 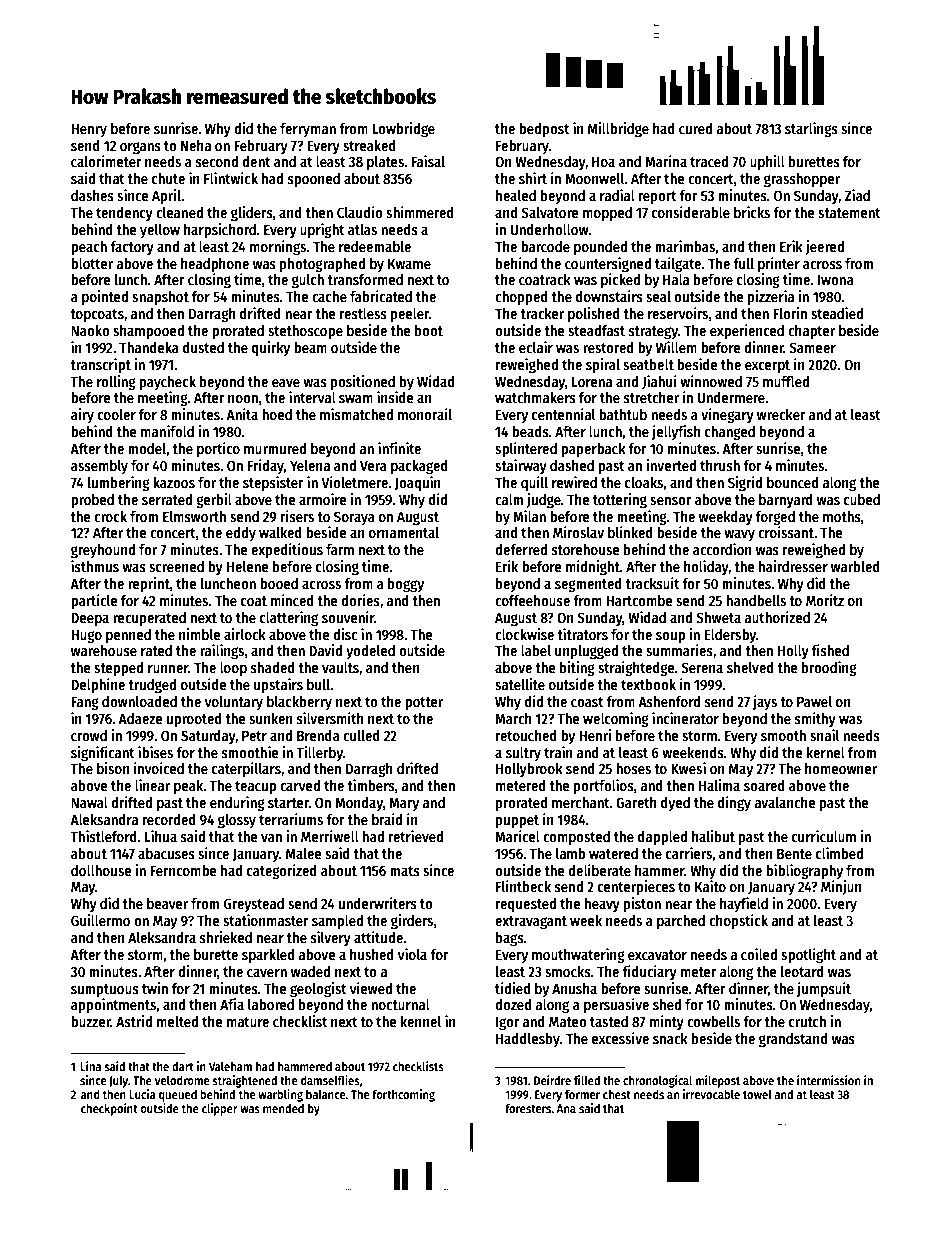 What do you see at coordinates (243, 399) in the screenshot?
I see `noon` at bounding box center [243, 399].
